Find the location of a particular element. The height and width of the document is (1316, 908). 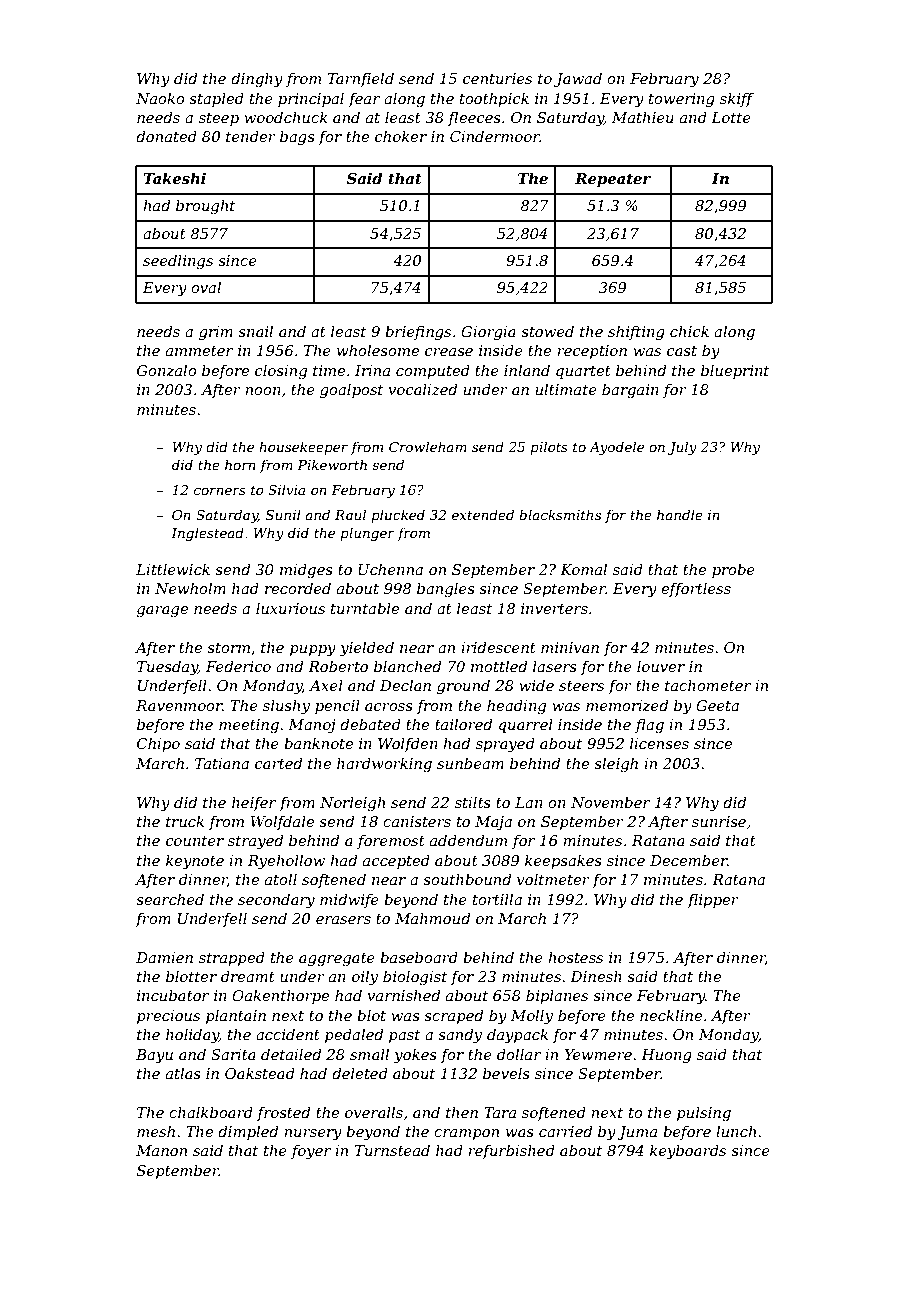

towering is located at coordinates (682, 100).
